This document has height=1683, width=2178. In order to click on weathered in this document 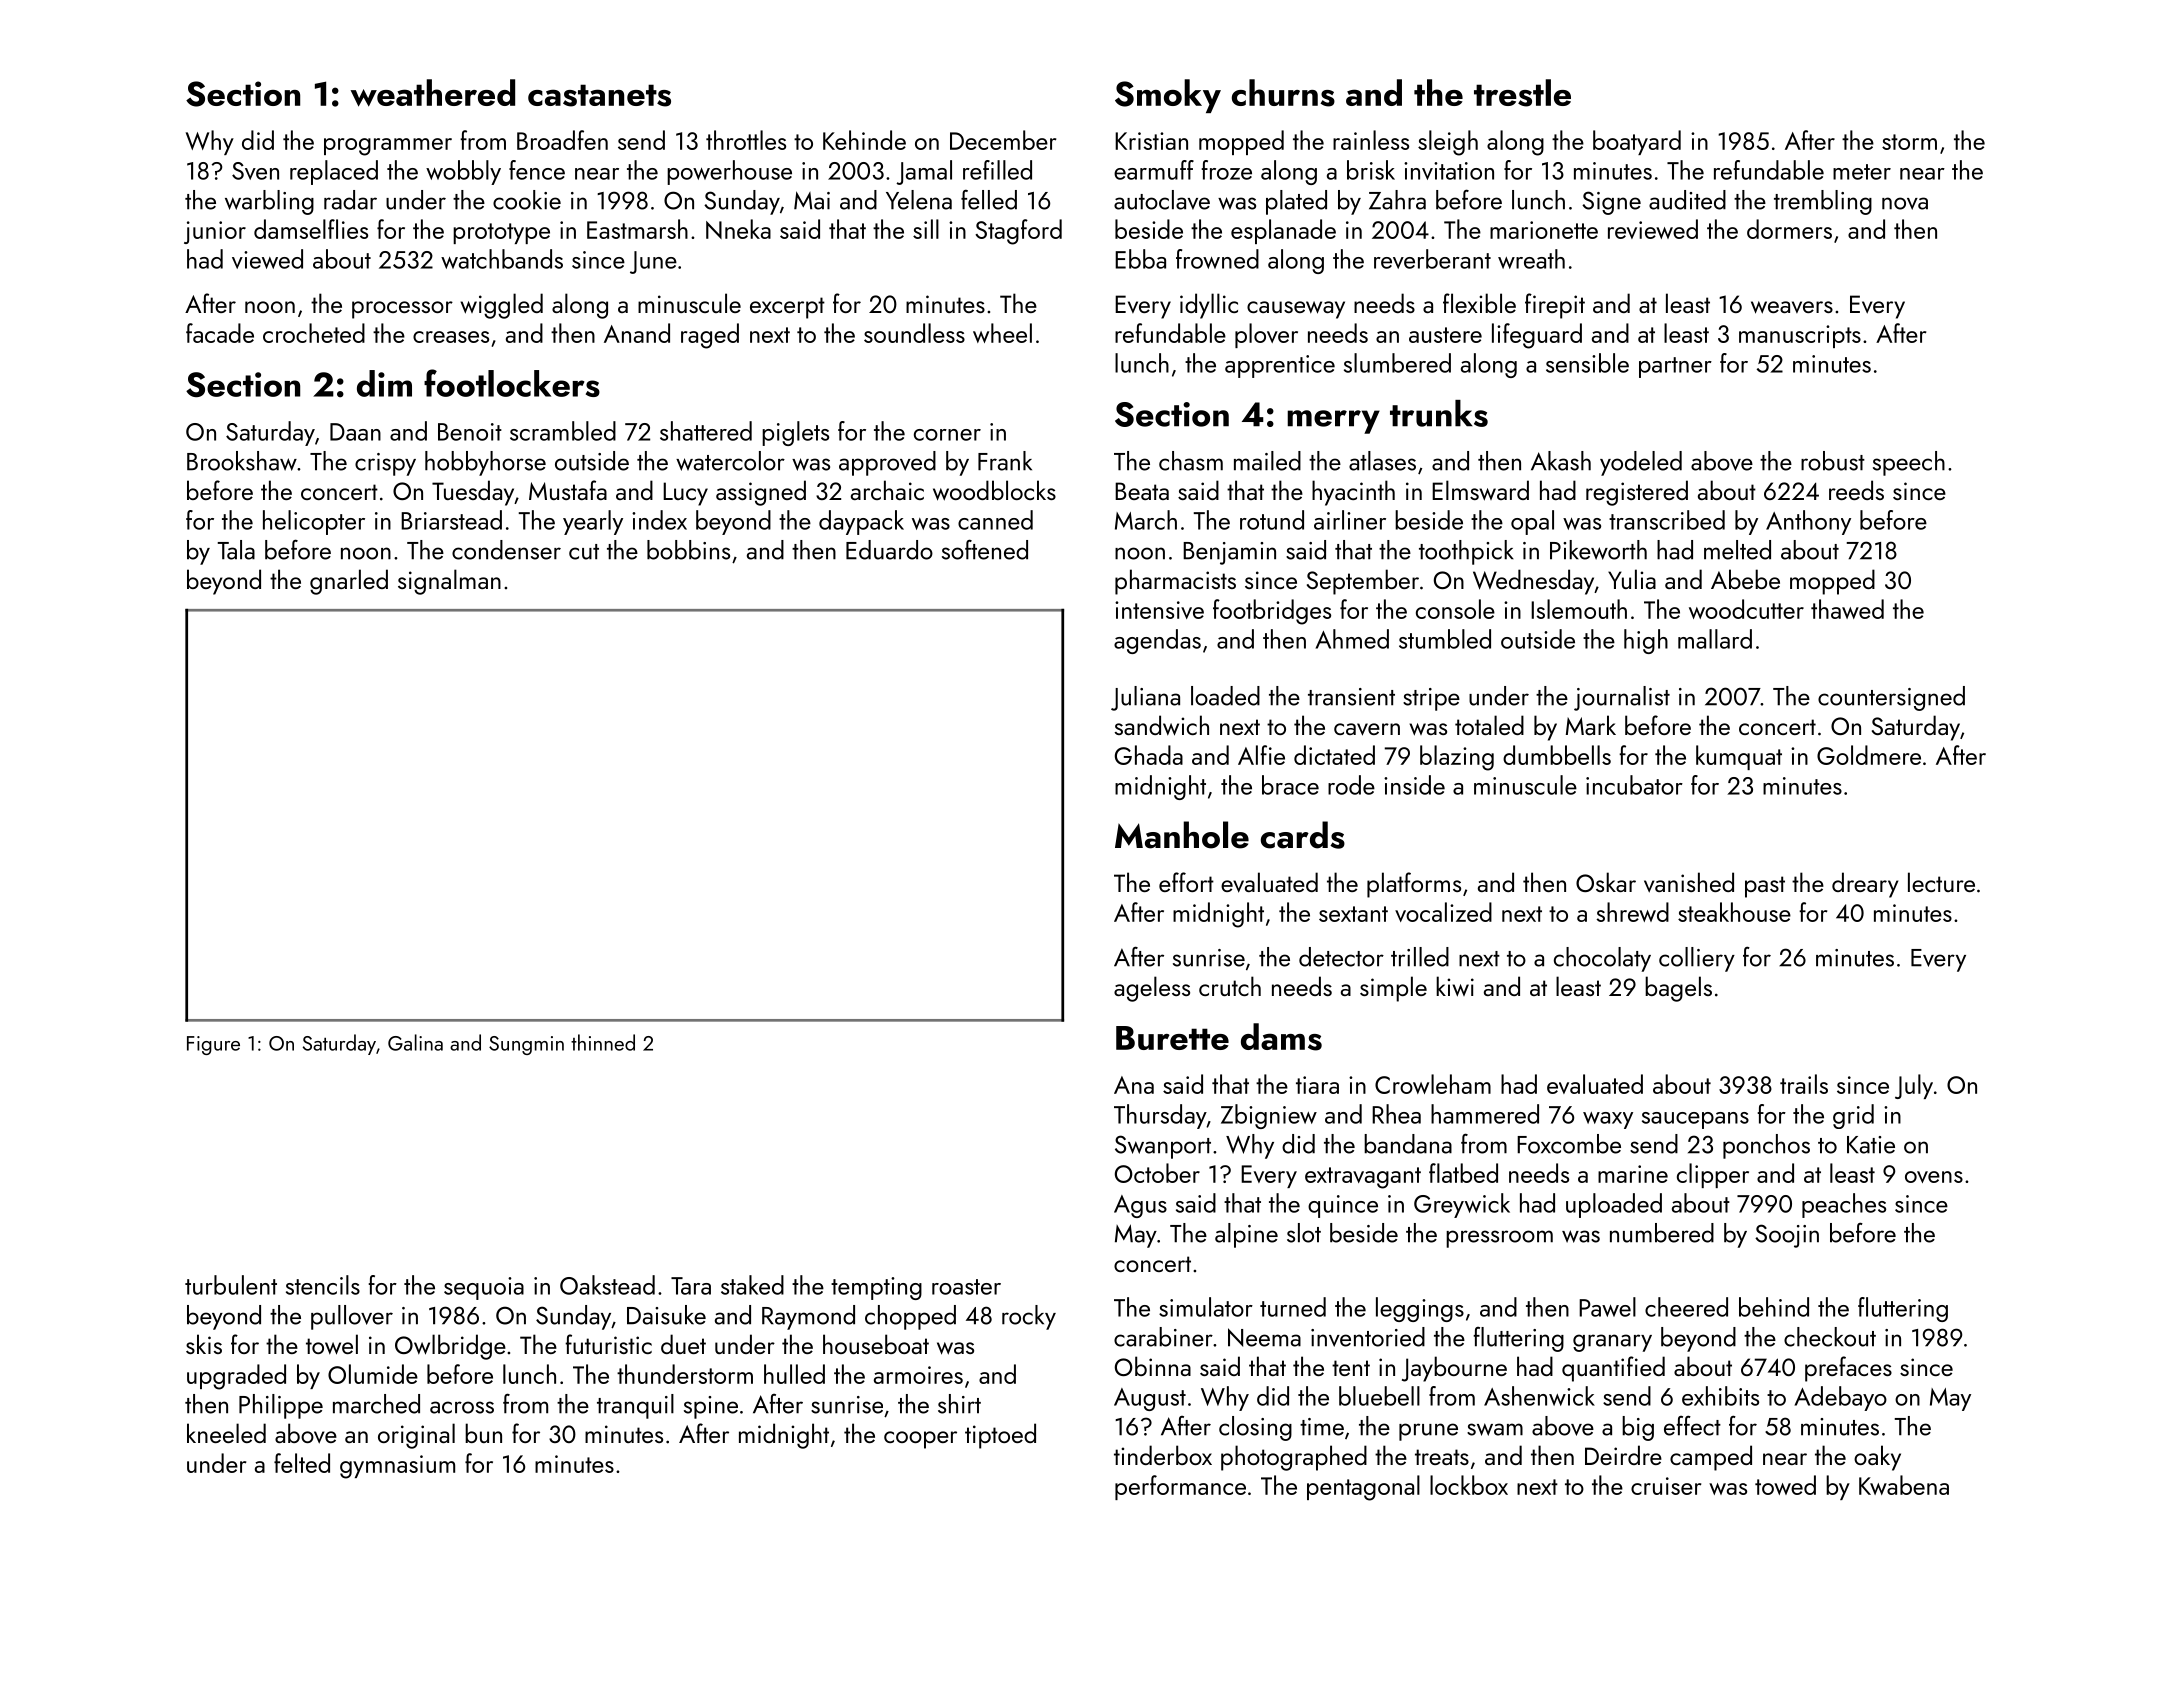, I will do `click(433, 93)`.
